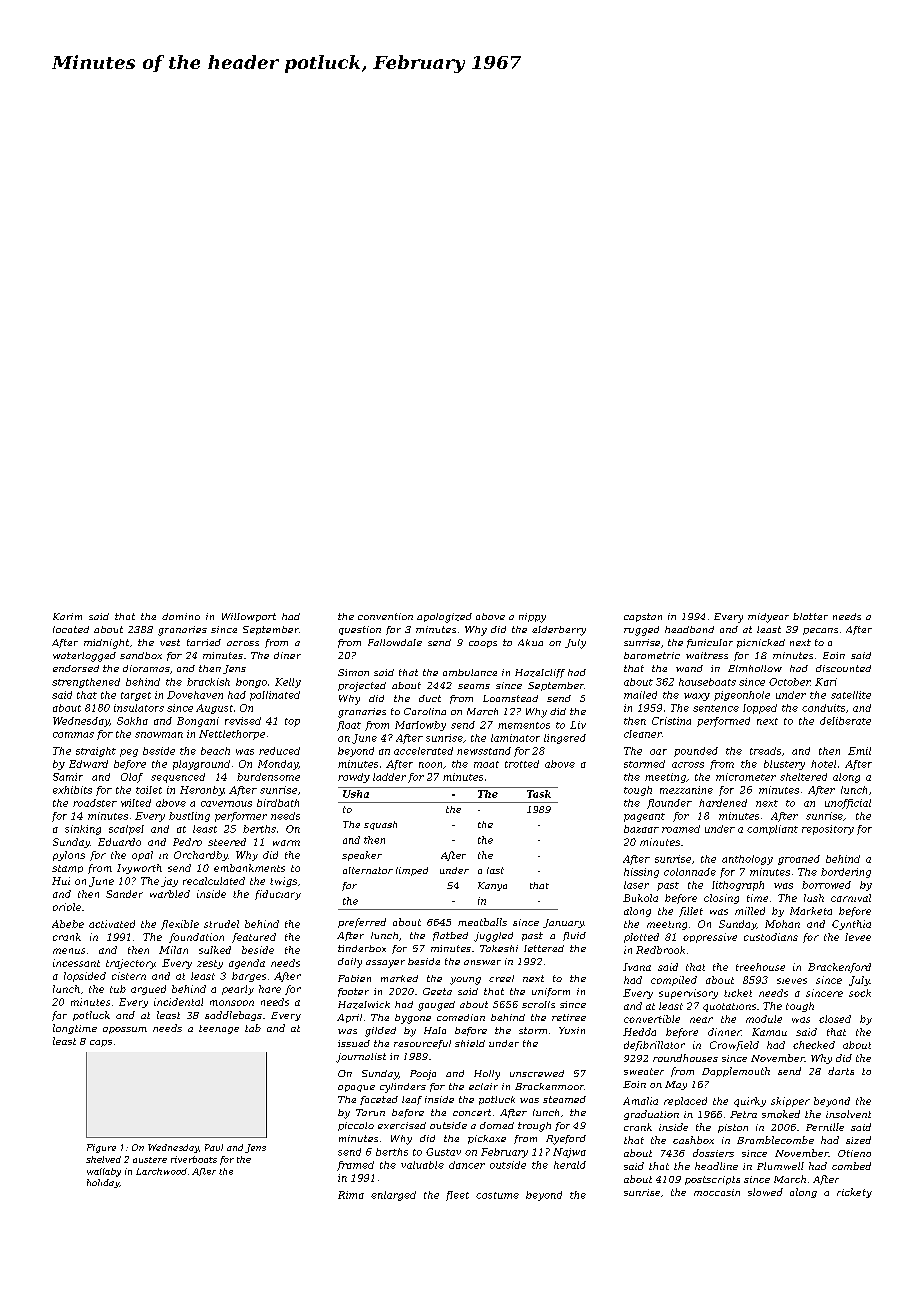 This image has height=1308, width=924. What do you see at coordinates (697, 697) in the image?
I see `waxy` at bounding box center [697, 697].
